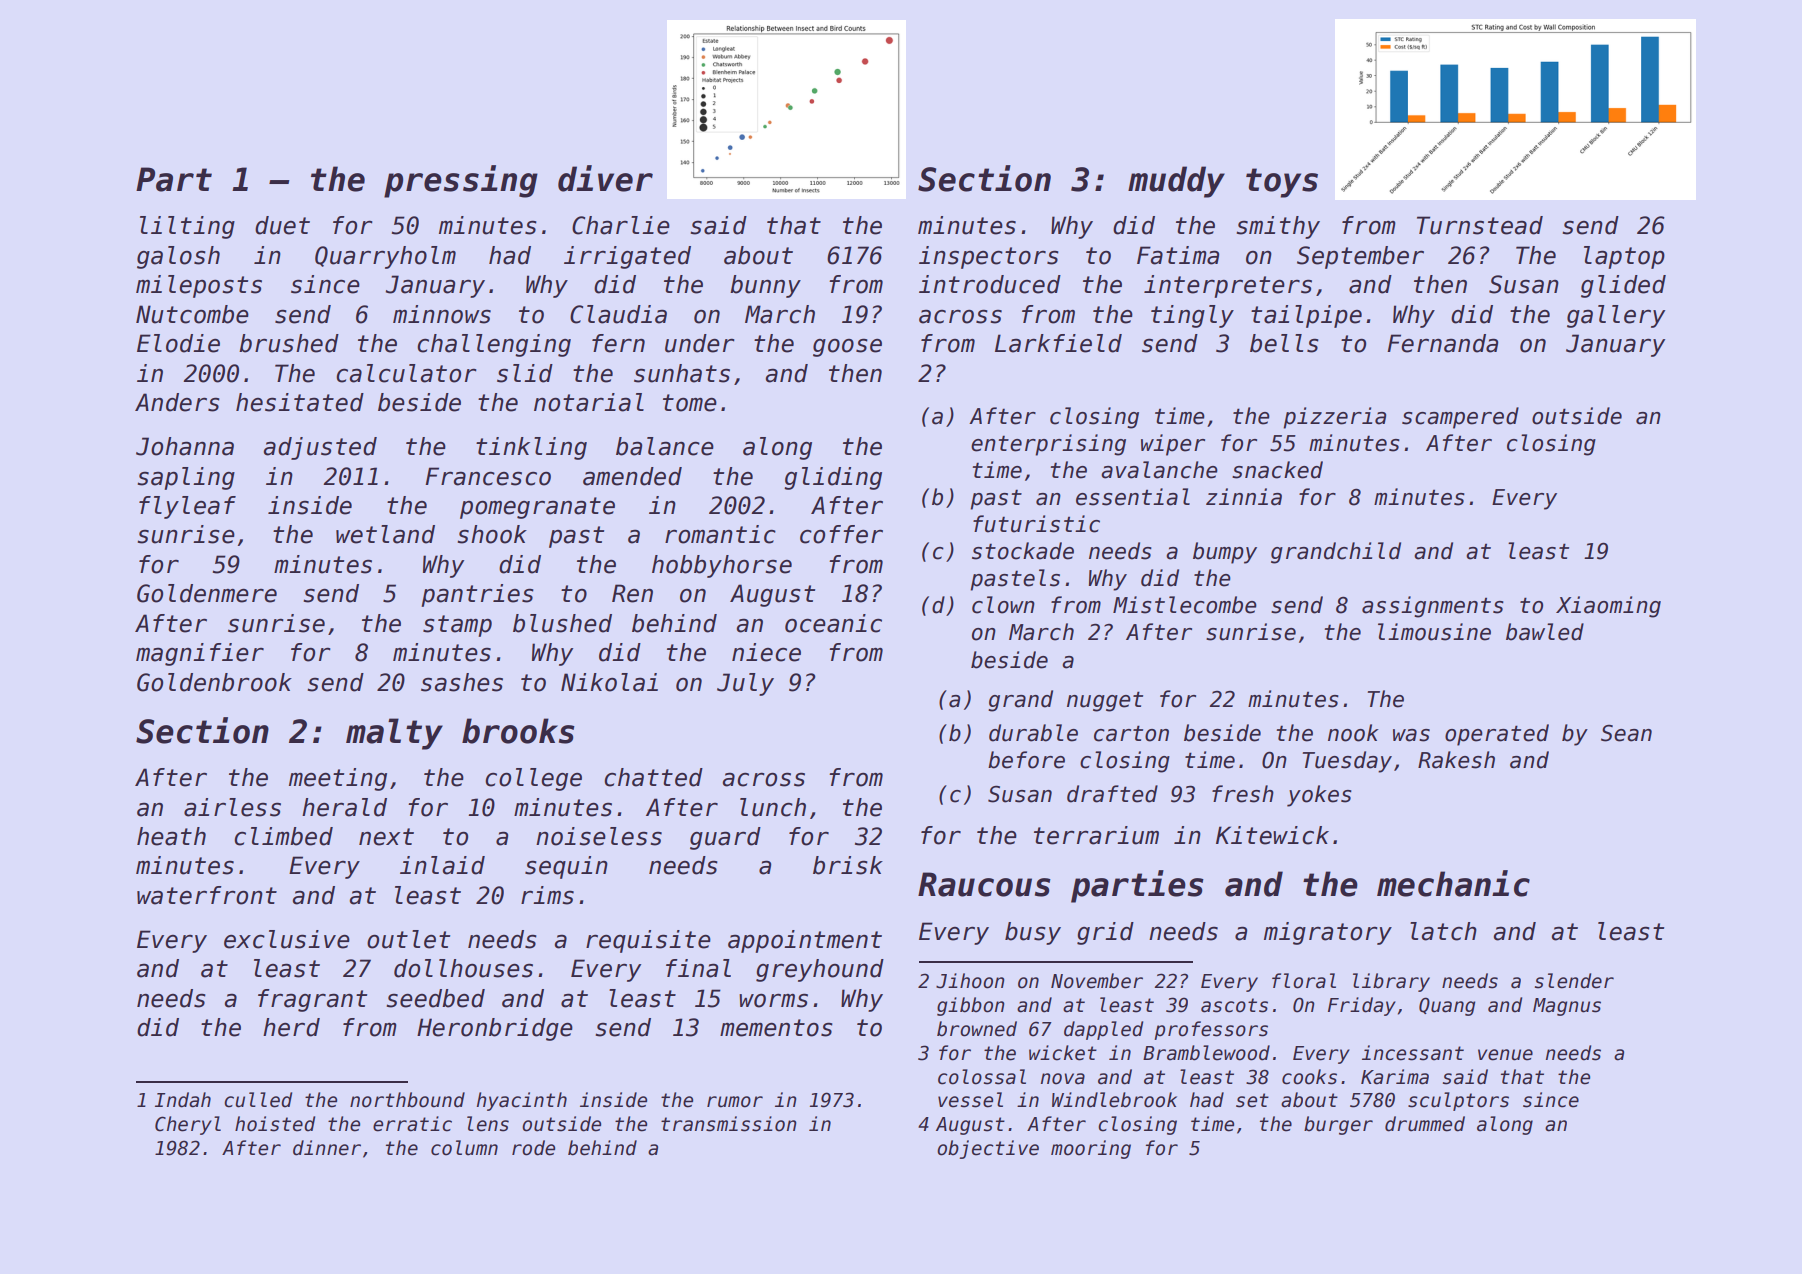 The height and width of the document is (1274, 1802). What do you see at coordinates (990, 284) in the document?
I see `introduced` at bounding box center [990, 284].
